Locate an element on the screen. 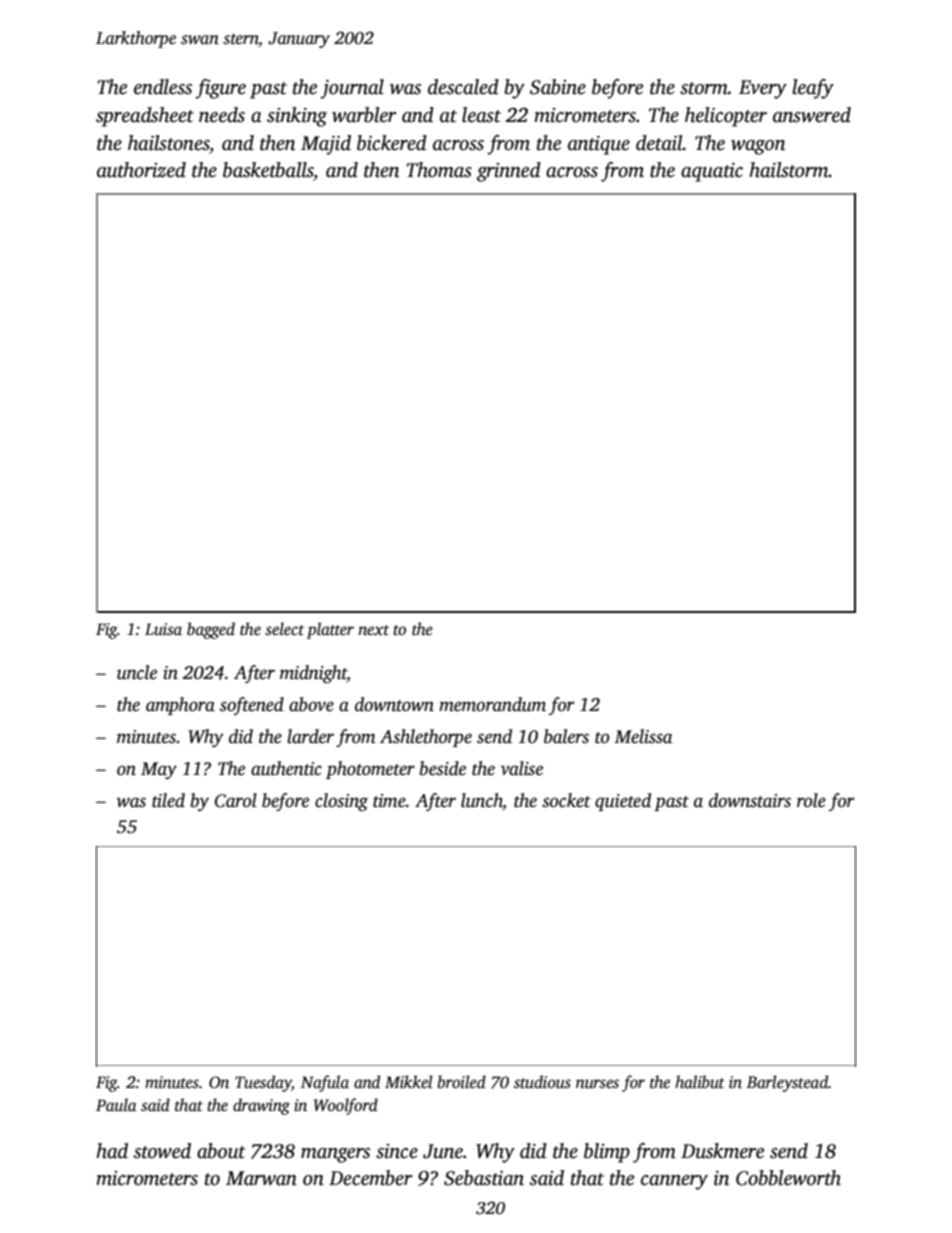 Image resolution: width=952 pixels, height=1233 pixels. Carol is located at coordinates (236, 800).
